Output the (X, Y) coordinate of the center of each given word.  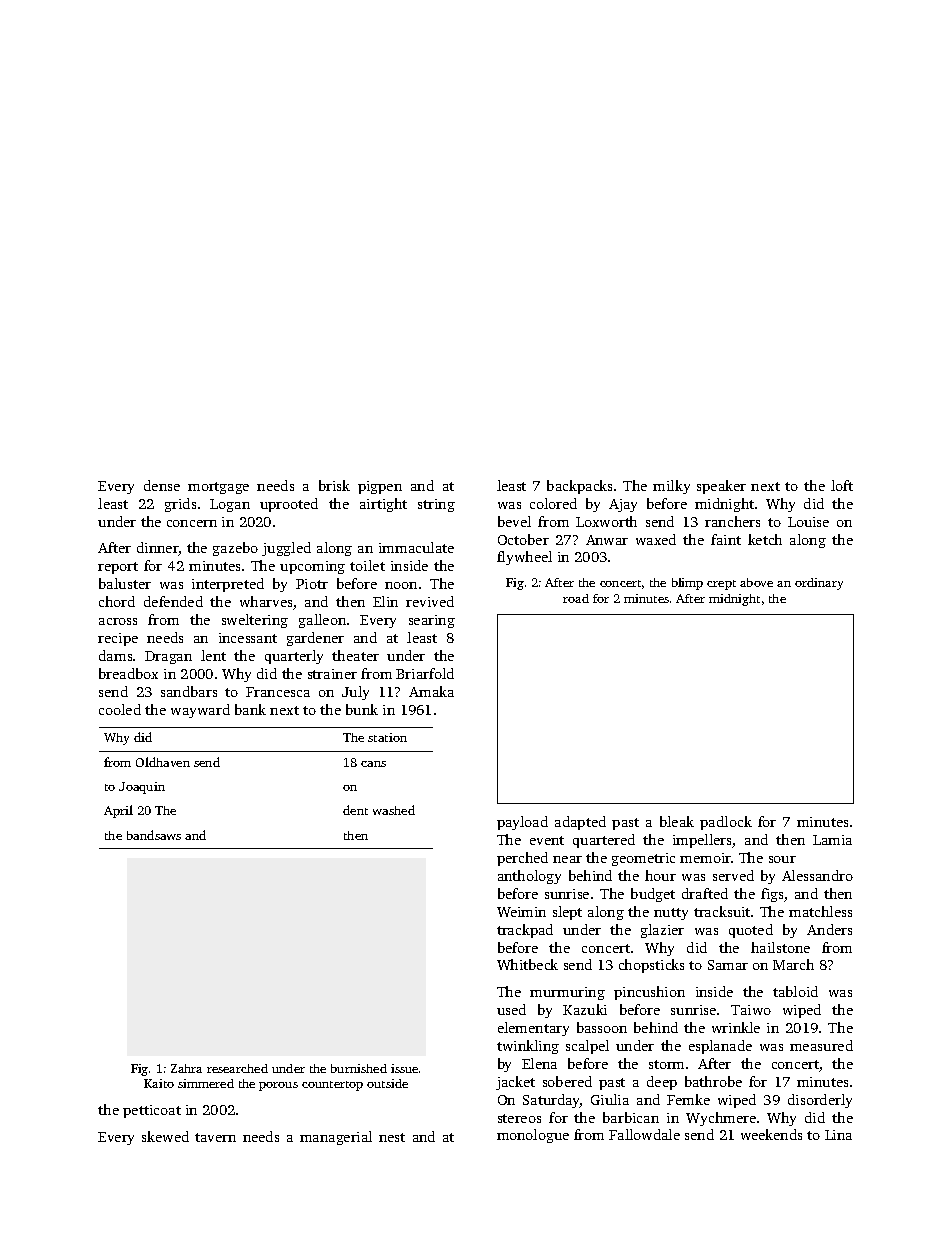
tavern (215, 1137)
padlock (726, 823)
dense (162, 485)
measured (821, 1045)
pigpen (380, 487)
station (387, 737)
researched (237, 1068)
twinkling (528, 1047)
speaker (721, 487)
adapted (580, 823)
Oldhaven (163, 762)
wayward (200, 711)
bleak (677, 821)
